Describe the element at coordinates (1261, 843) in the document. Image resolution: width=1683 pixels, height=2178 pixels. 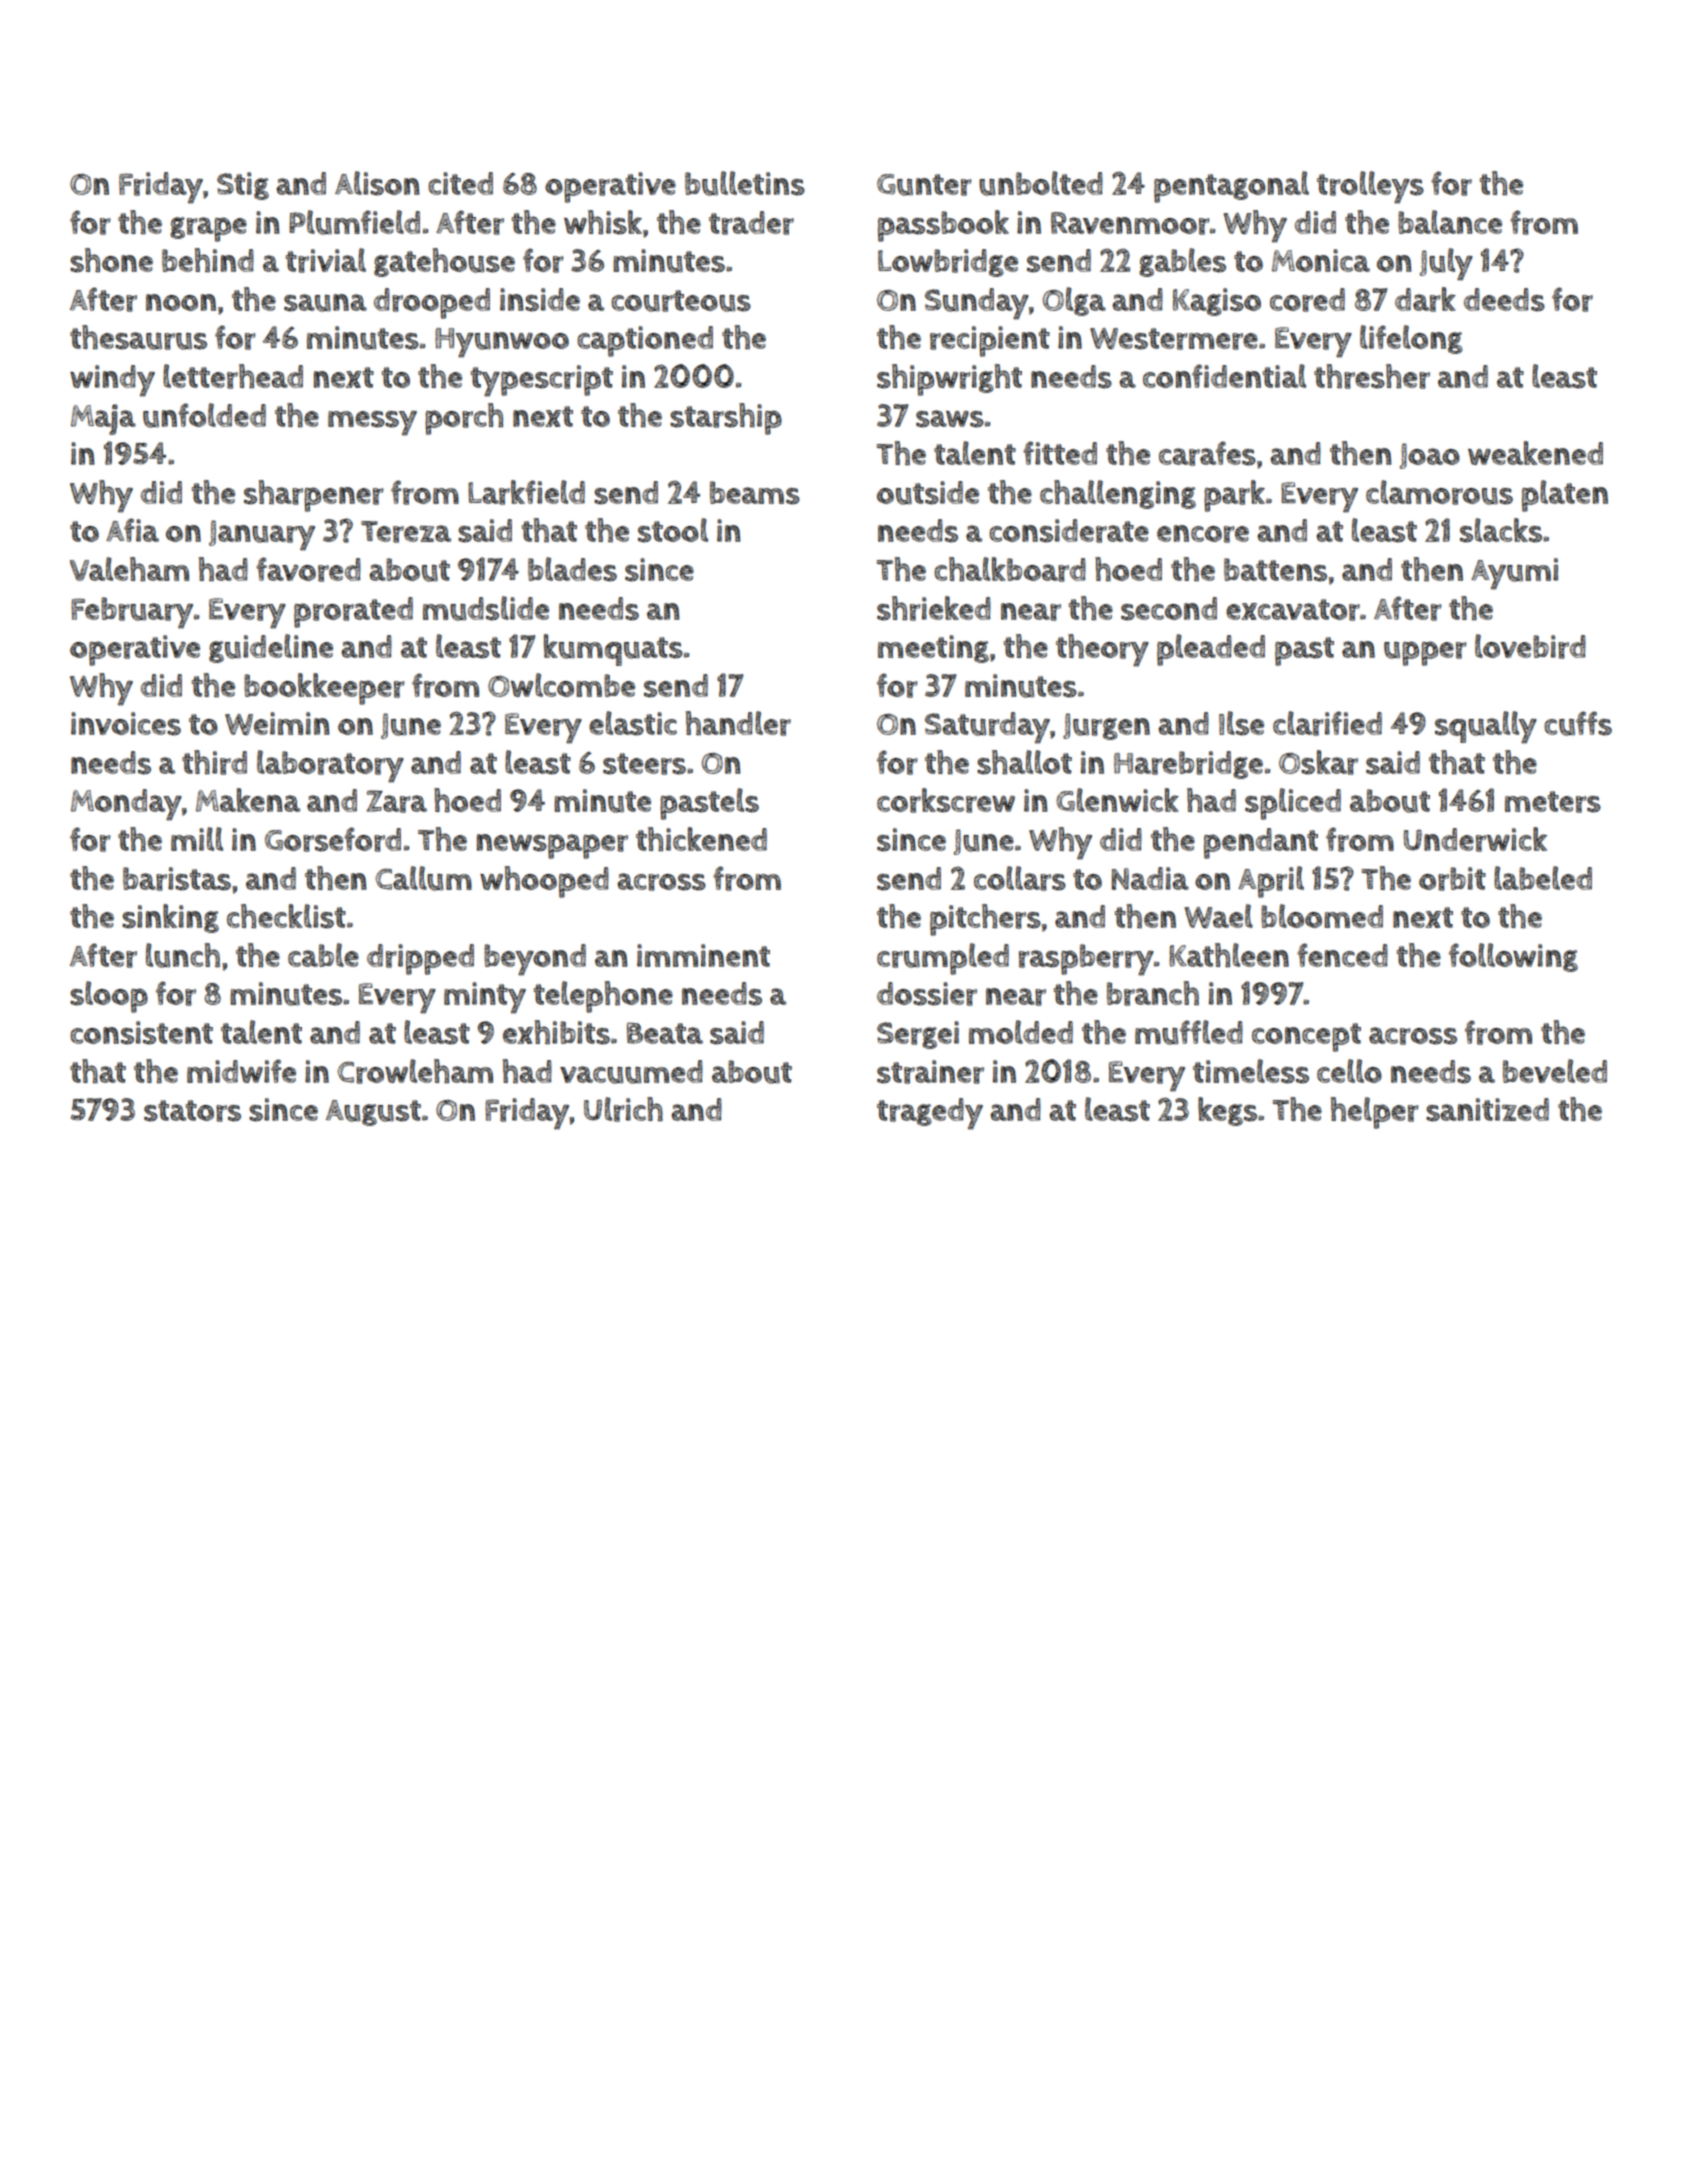
I see `pendant` at that location.
